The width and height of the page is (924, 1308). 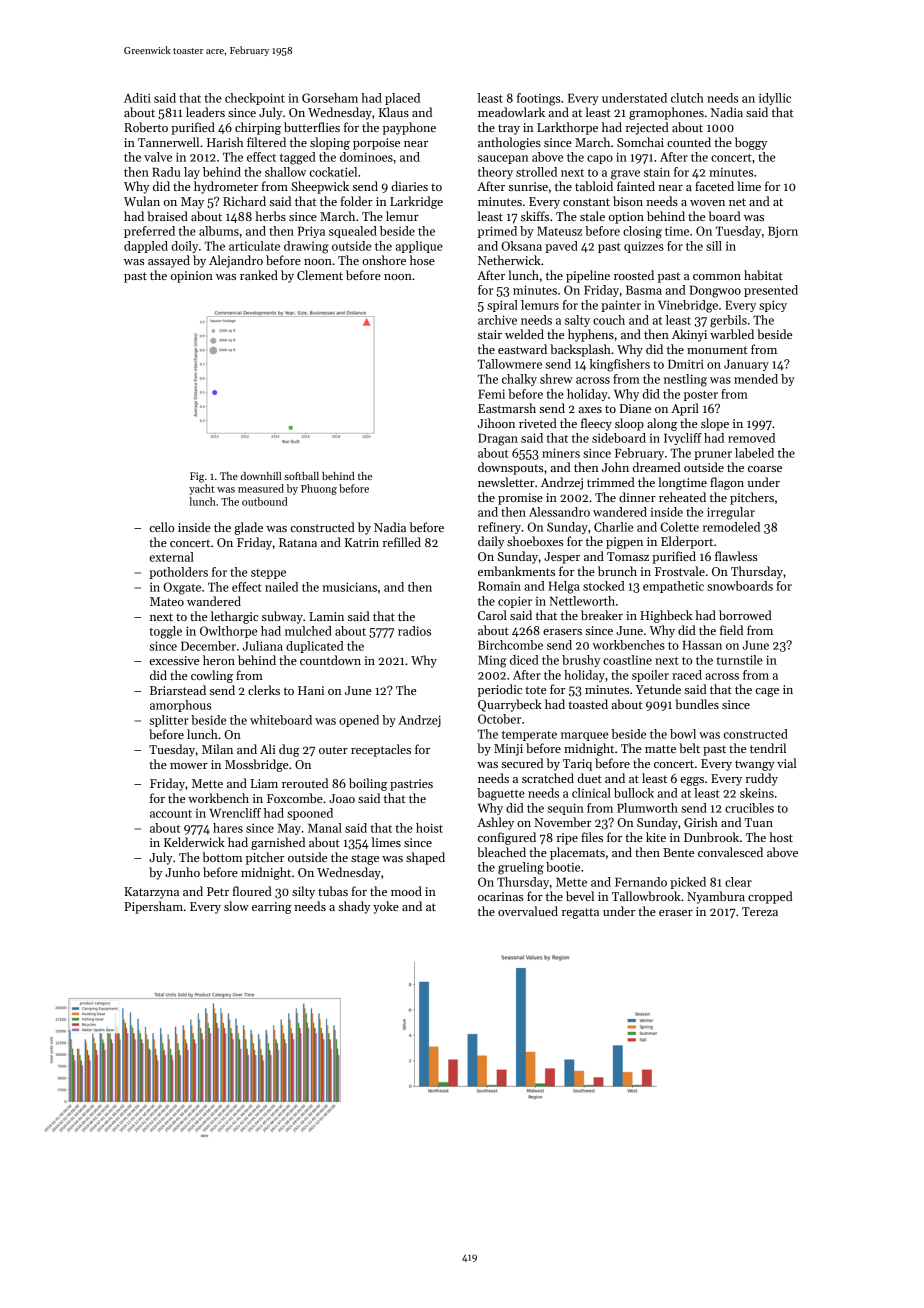 I want to click on earring, so click(x=272, y=908).
